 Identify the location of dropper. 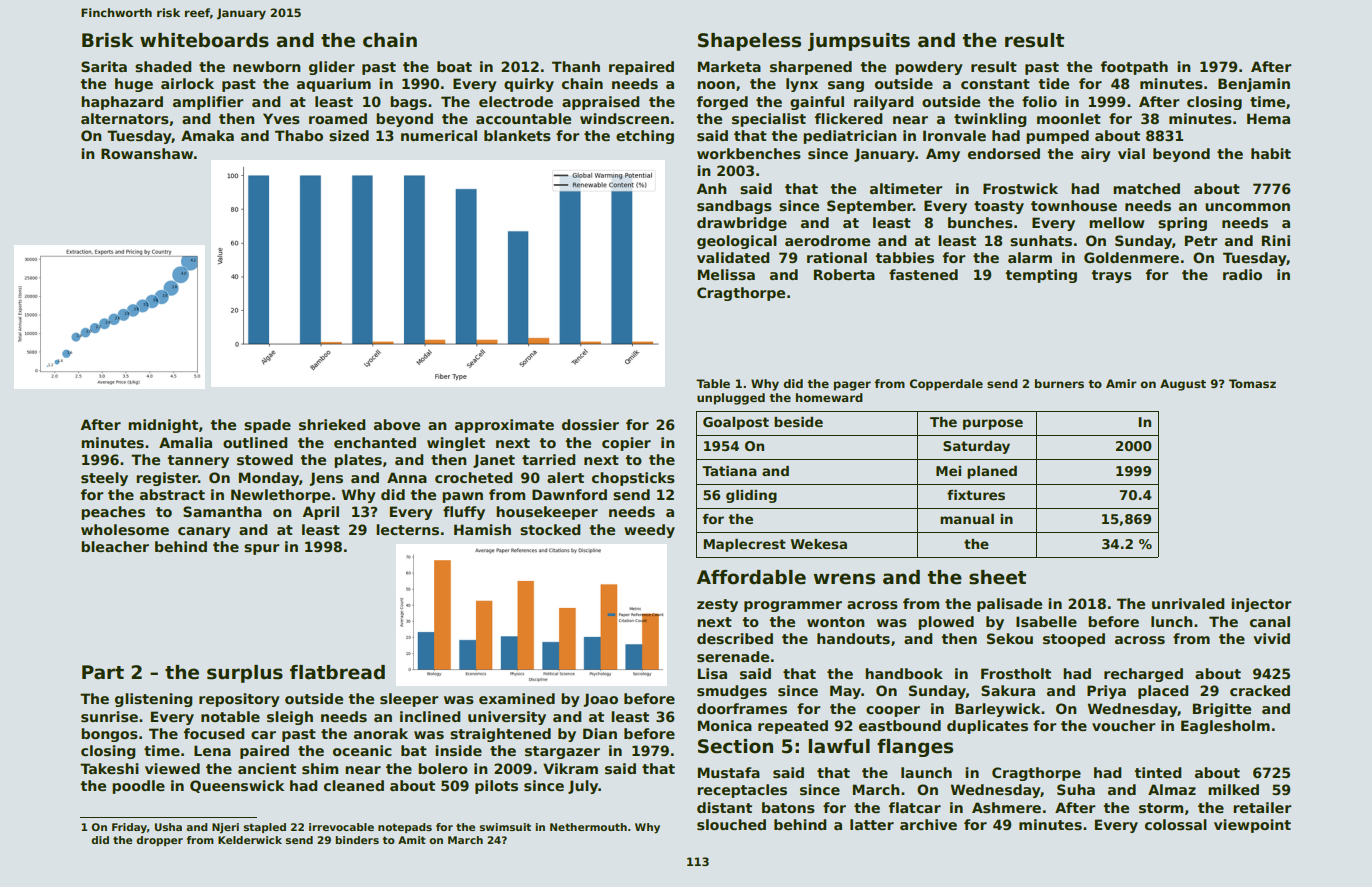
(159, 841).
